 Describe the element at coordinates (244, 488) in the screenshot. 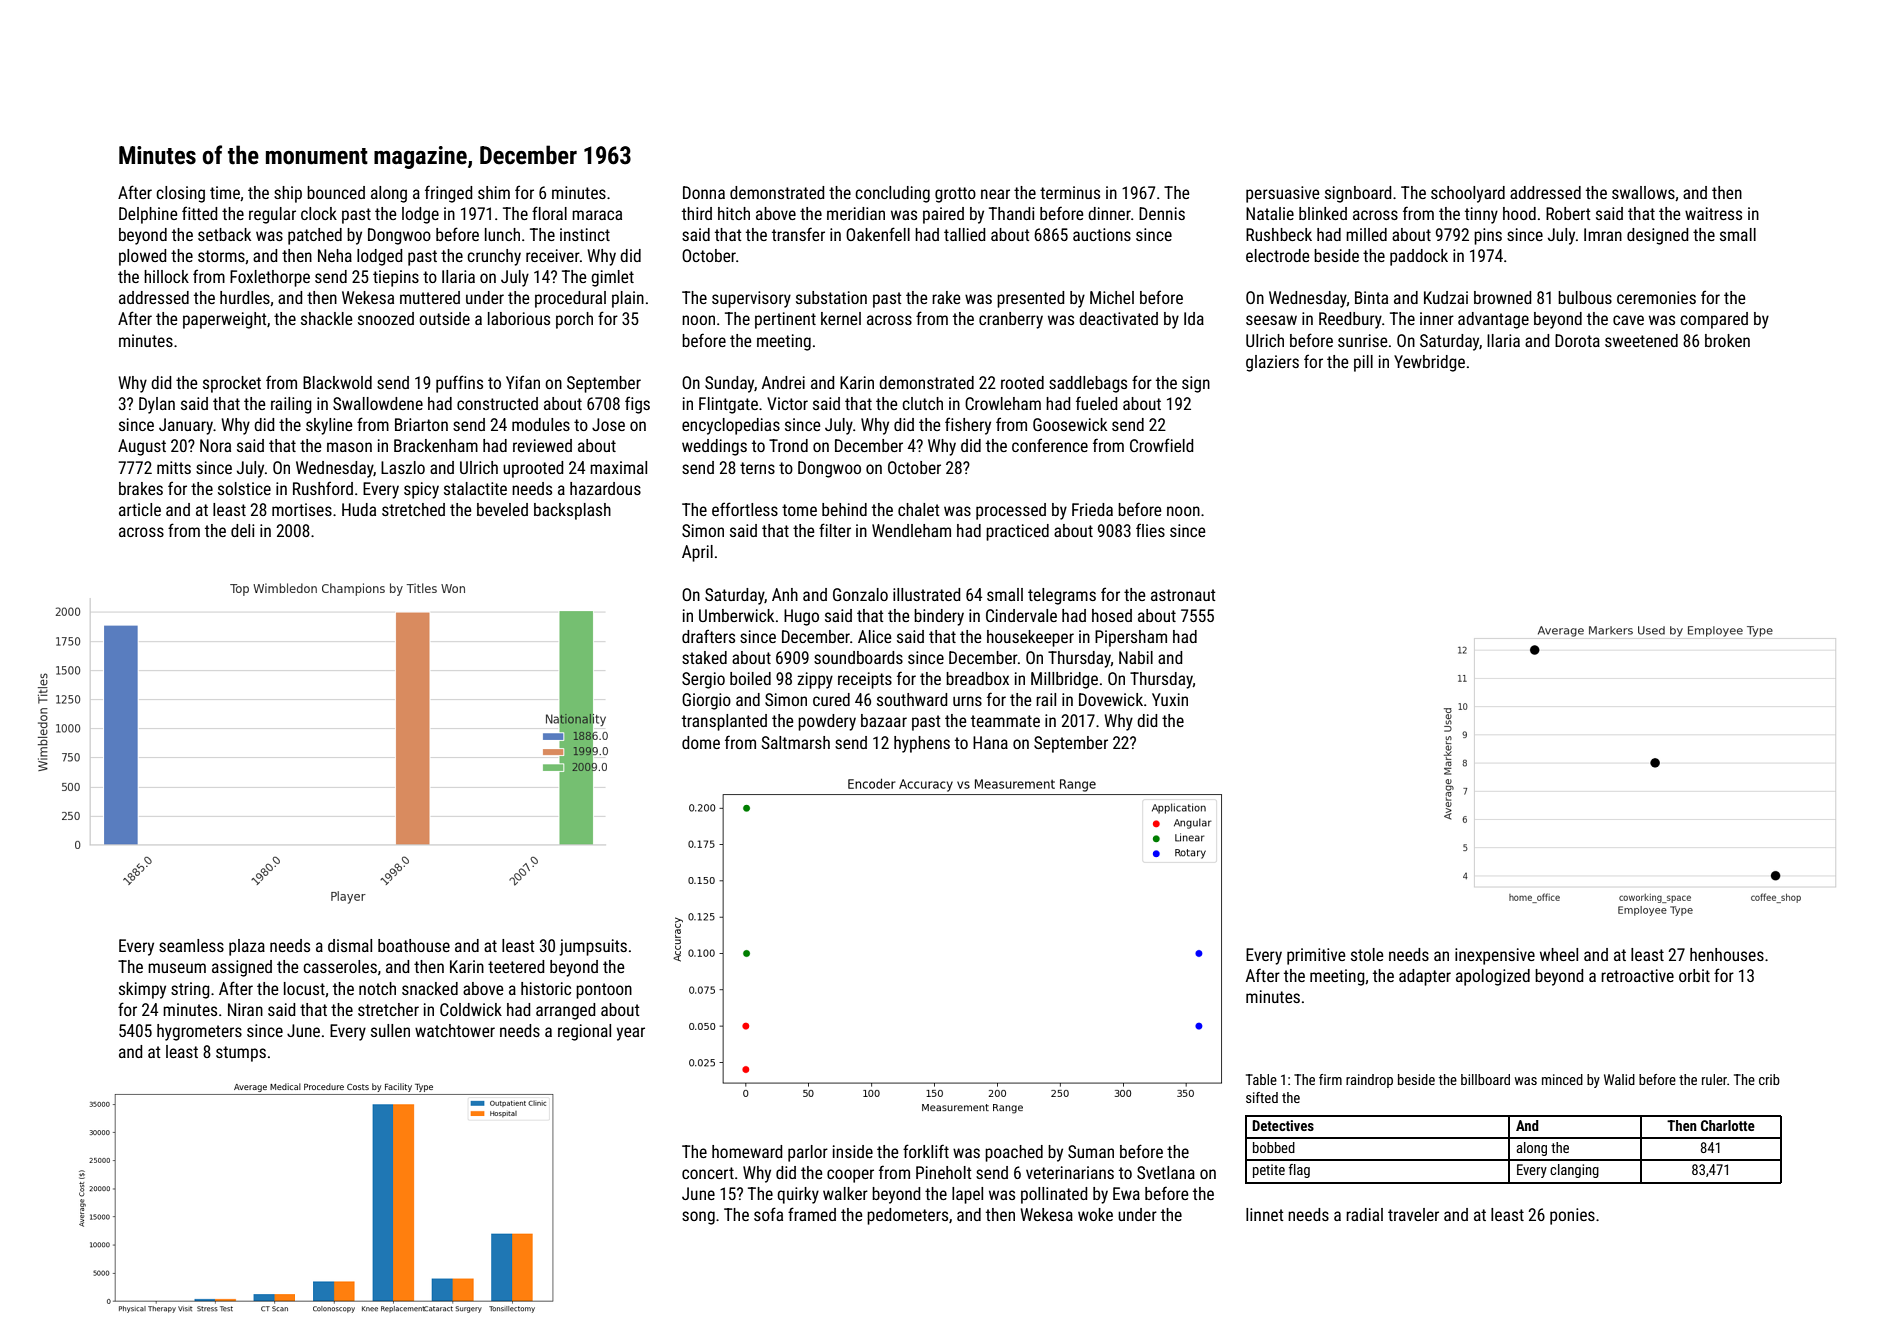

I see `solstice` at that location.
